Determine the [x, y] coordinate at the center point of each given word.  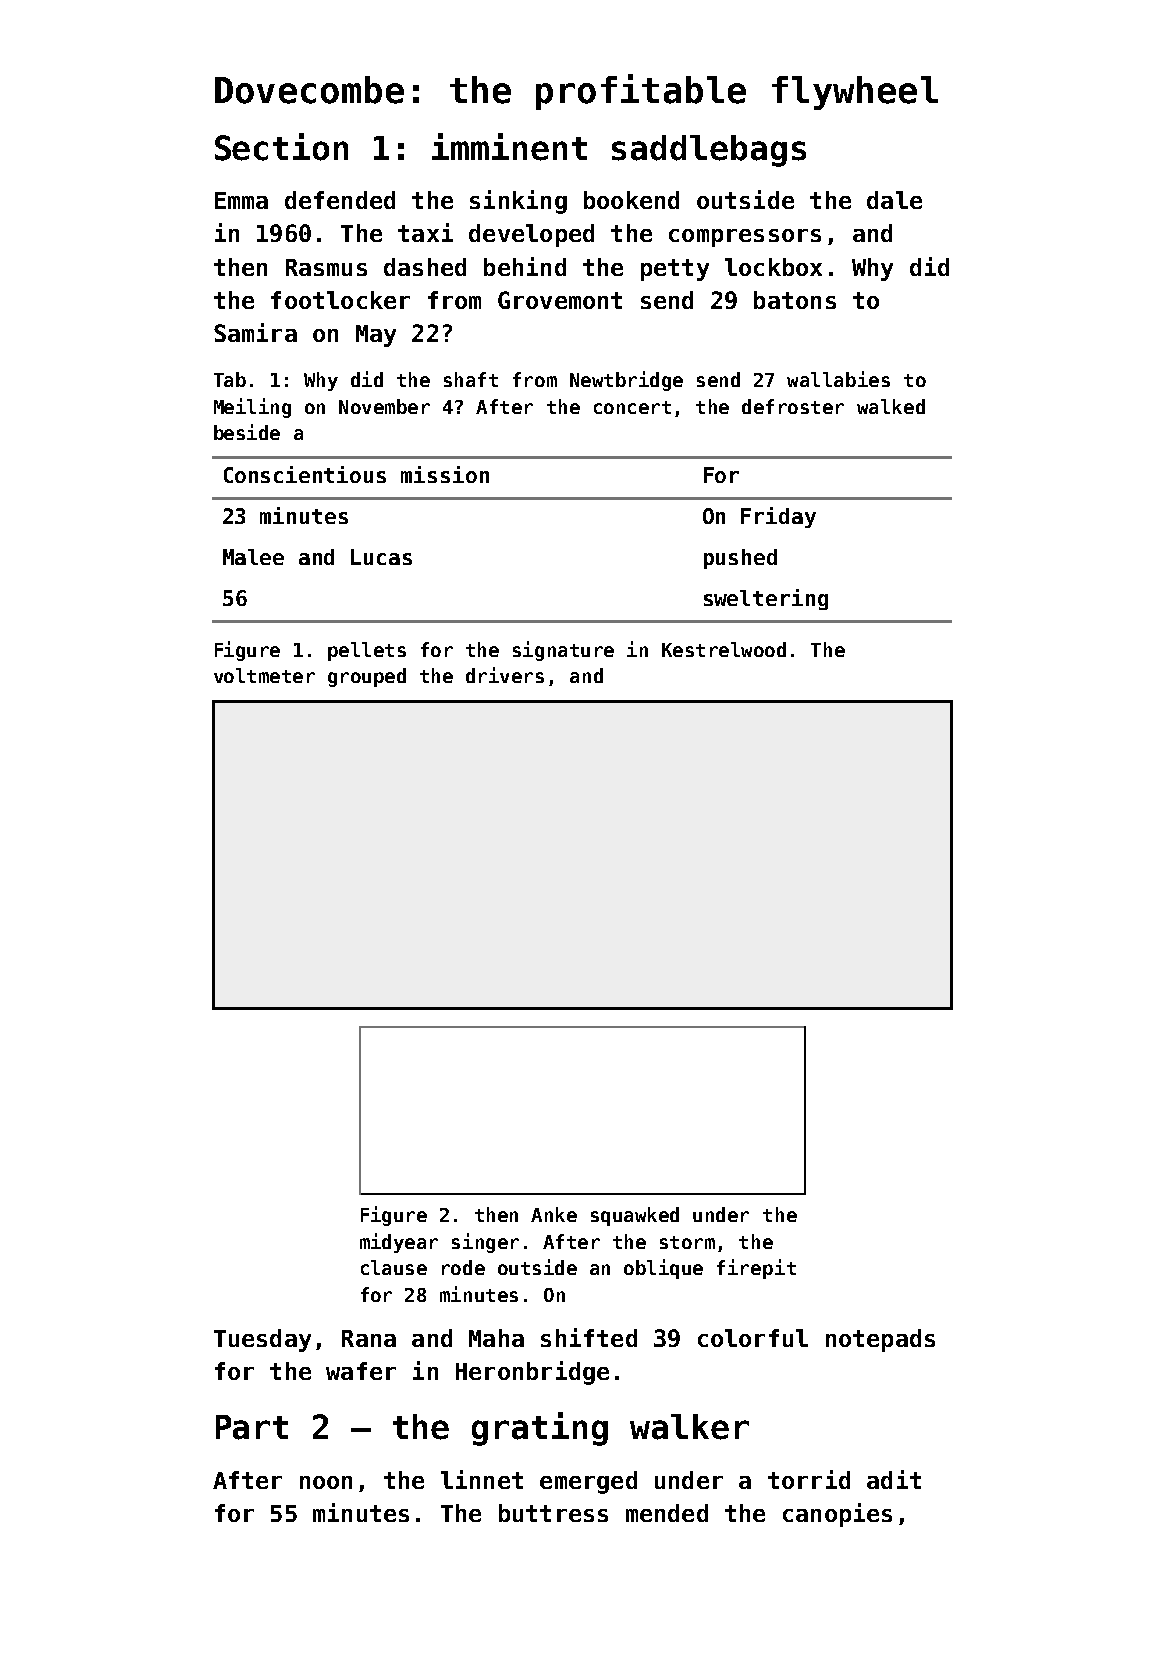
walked [891, 406]
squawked [635, 1216]
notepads [880, 1340]
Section [281, 147]
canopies [837, 1515]
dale [894, 200]
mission [445, 474]
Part [252, 1427]
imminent [509, 147]
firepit [756, 1269]
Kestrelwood [724, 649]
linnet [482, 1479]
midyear [399, 1243]
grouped [367, 677]
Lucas [381, 557]
